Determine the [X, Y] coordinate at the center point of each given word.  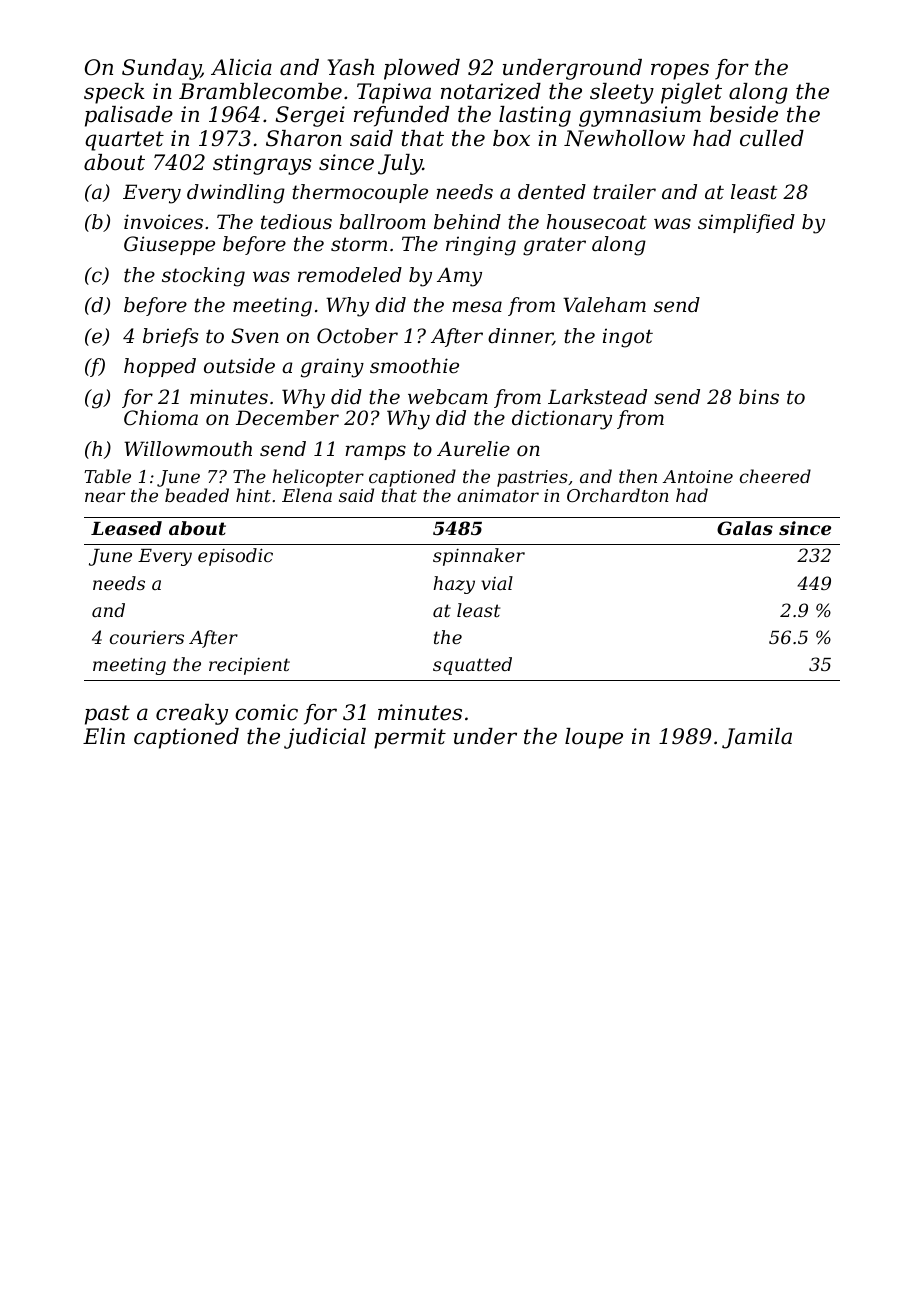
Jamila [757, 738]
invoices [163, 222]
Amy [459, 277]
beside [744, 114]
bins [759, 397]
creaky [192, 714]
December [287, 418]
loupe [594, 738]
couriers [147, 637]
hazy [454, 585]
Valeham [604, 305]
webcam [448, 397]
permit [410, 738]
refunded [401, 116]
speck [114, 93]
